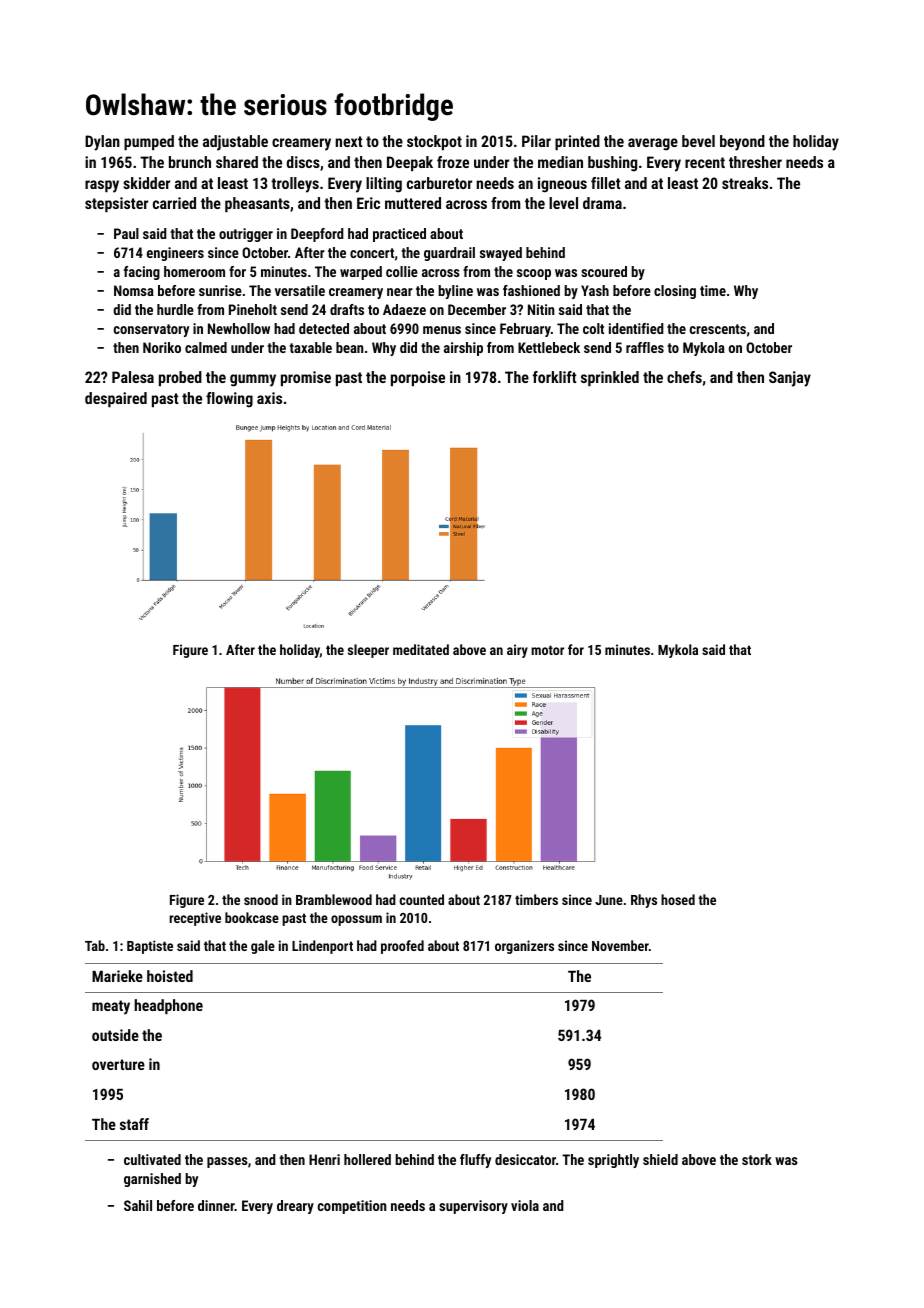 This image has height=1308, width=924. Describe the element at coordinates (295, 1207) in the image. I see `dreary` at that location.
